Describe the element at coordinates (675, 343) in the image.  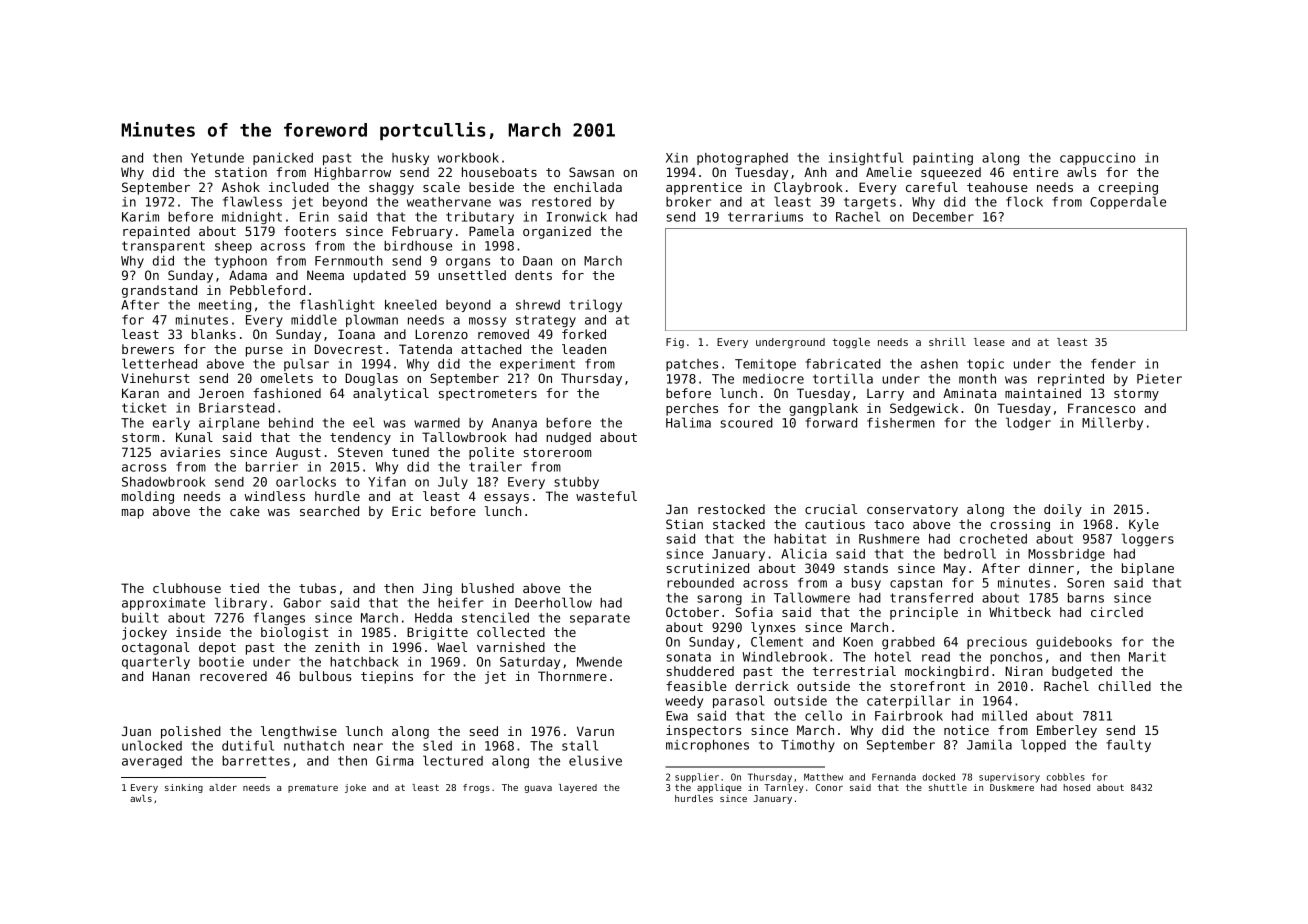
I see `Fig` at that location.
